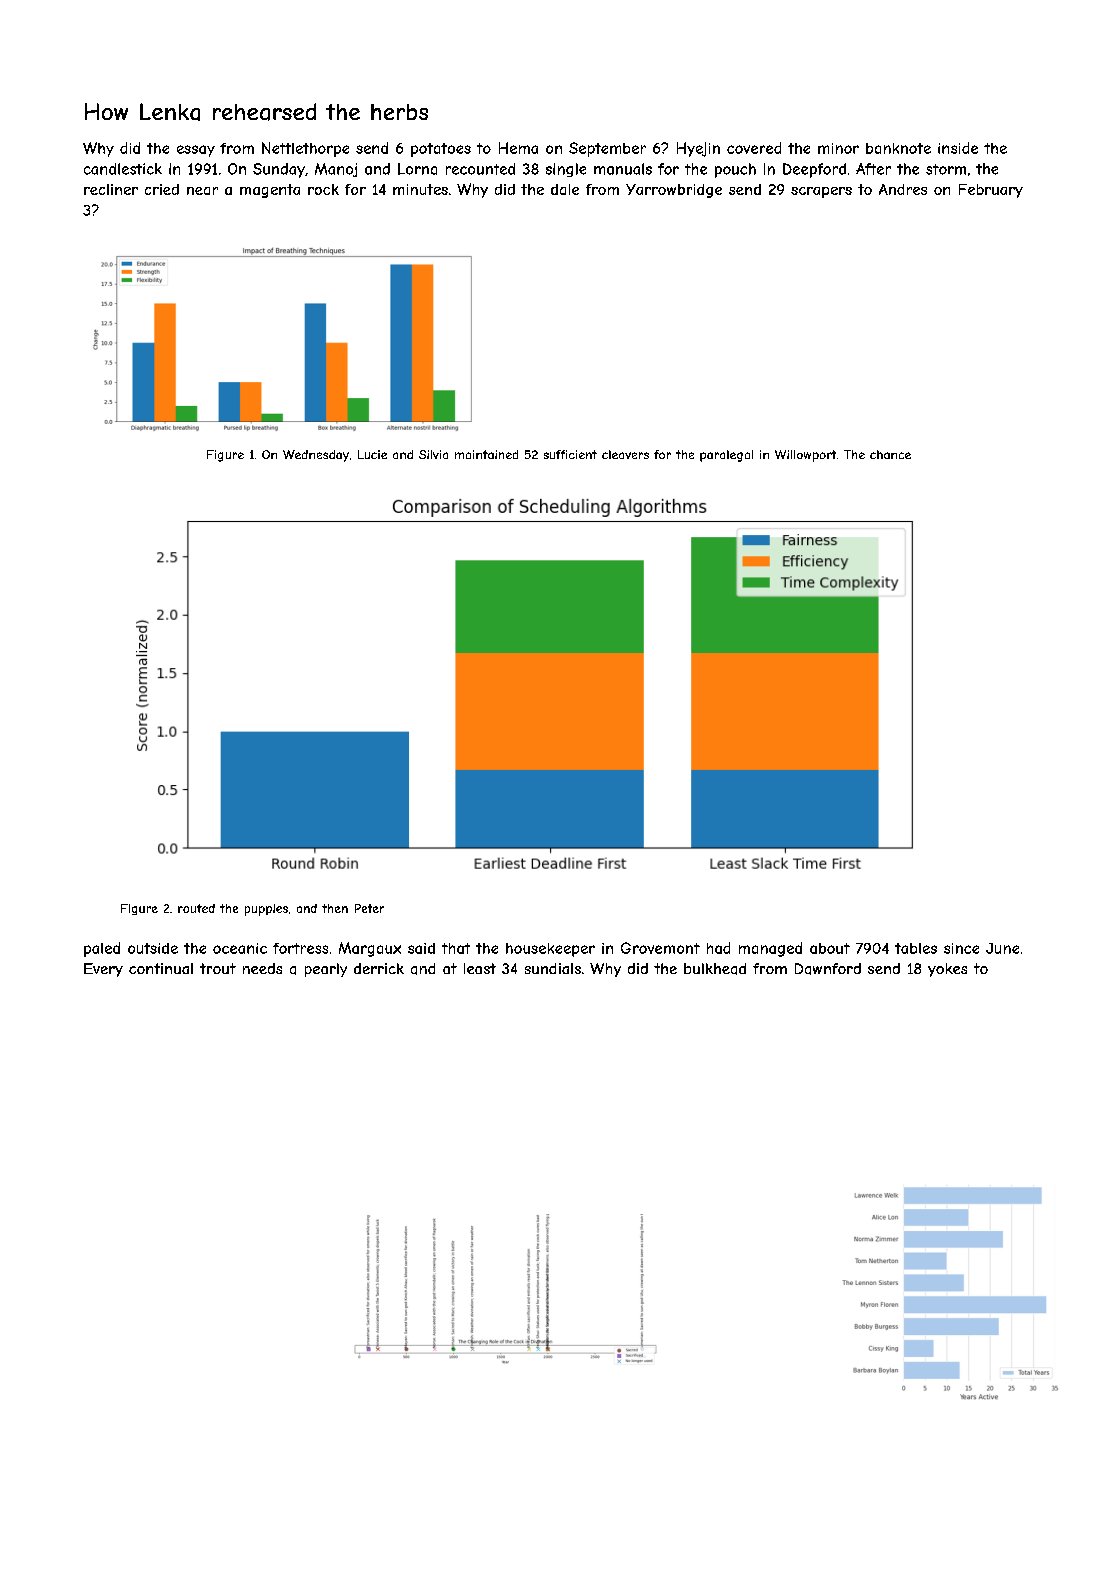 The image size is (1117, 1587). I want to click on chance, so click(890, 454).
